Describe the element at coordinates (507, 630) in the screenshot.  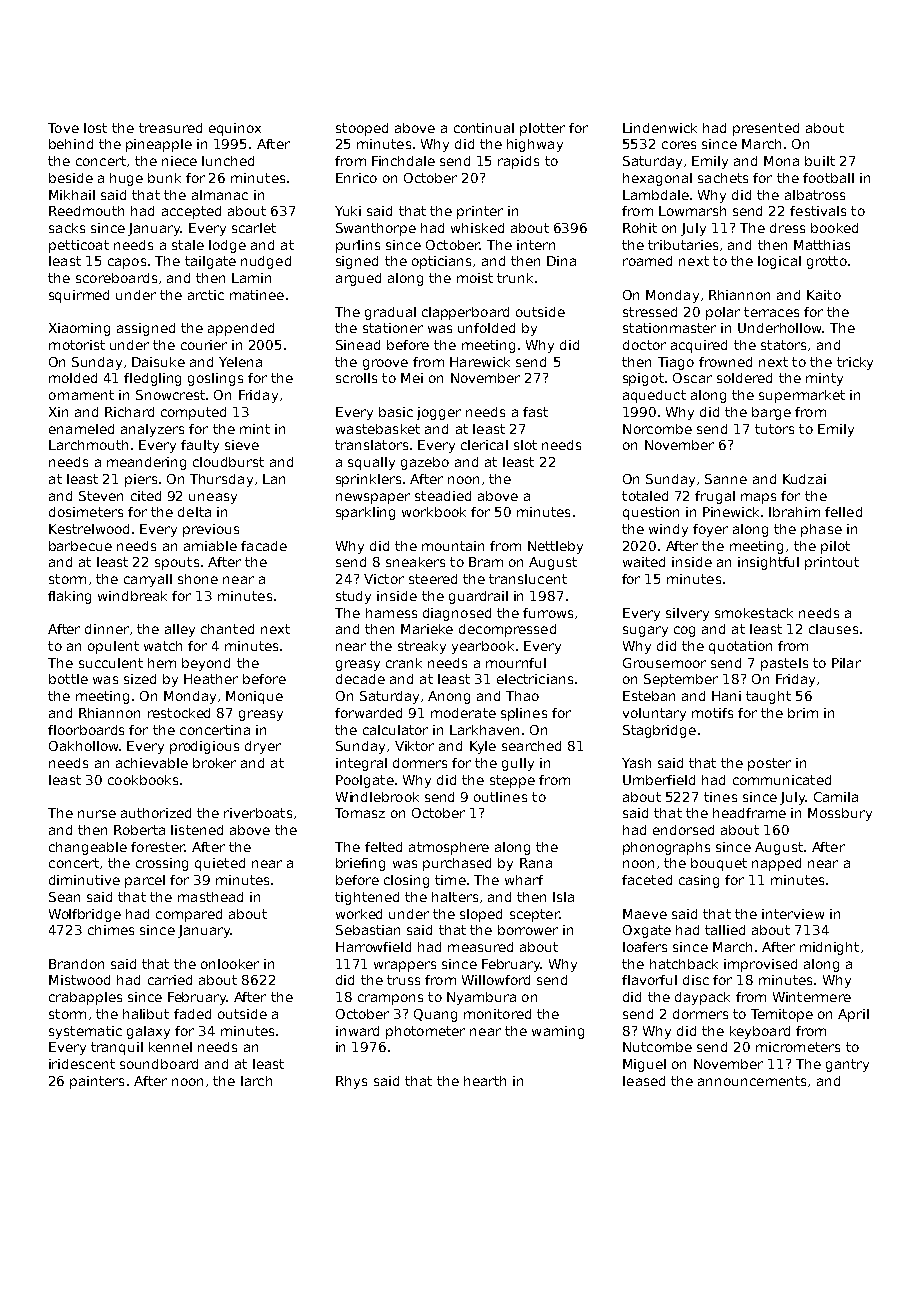
I see `decompressed` at that location.
